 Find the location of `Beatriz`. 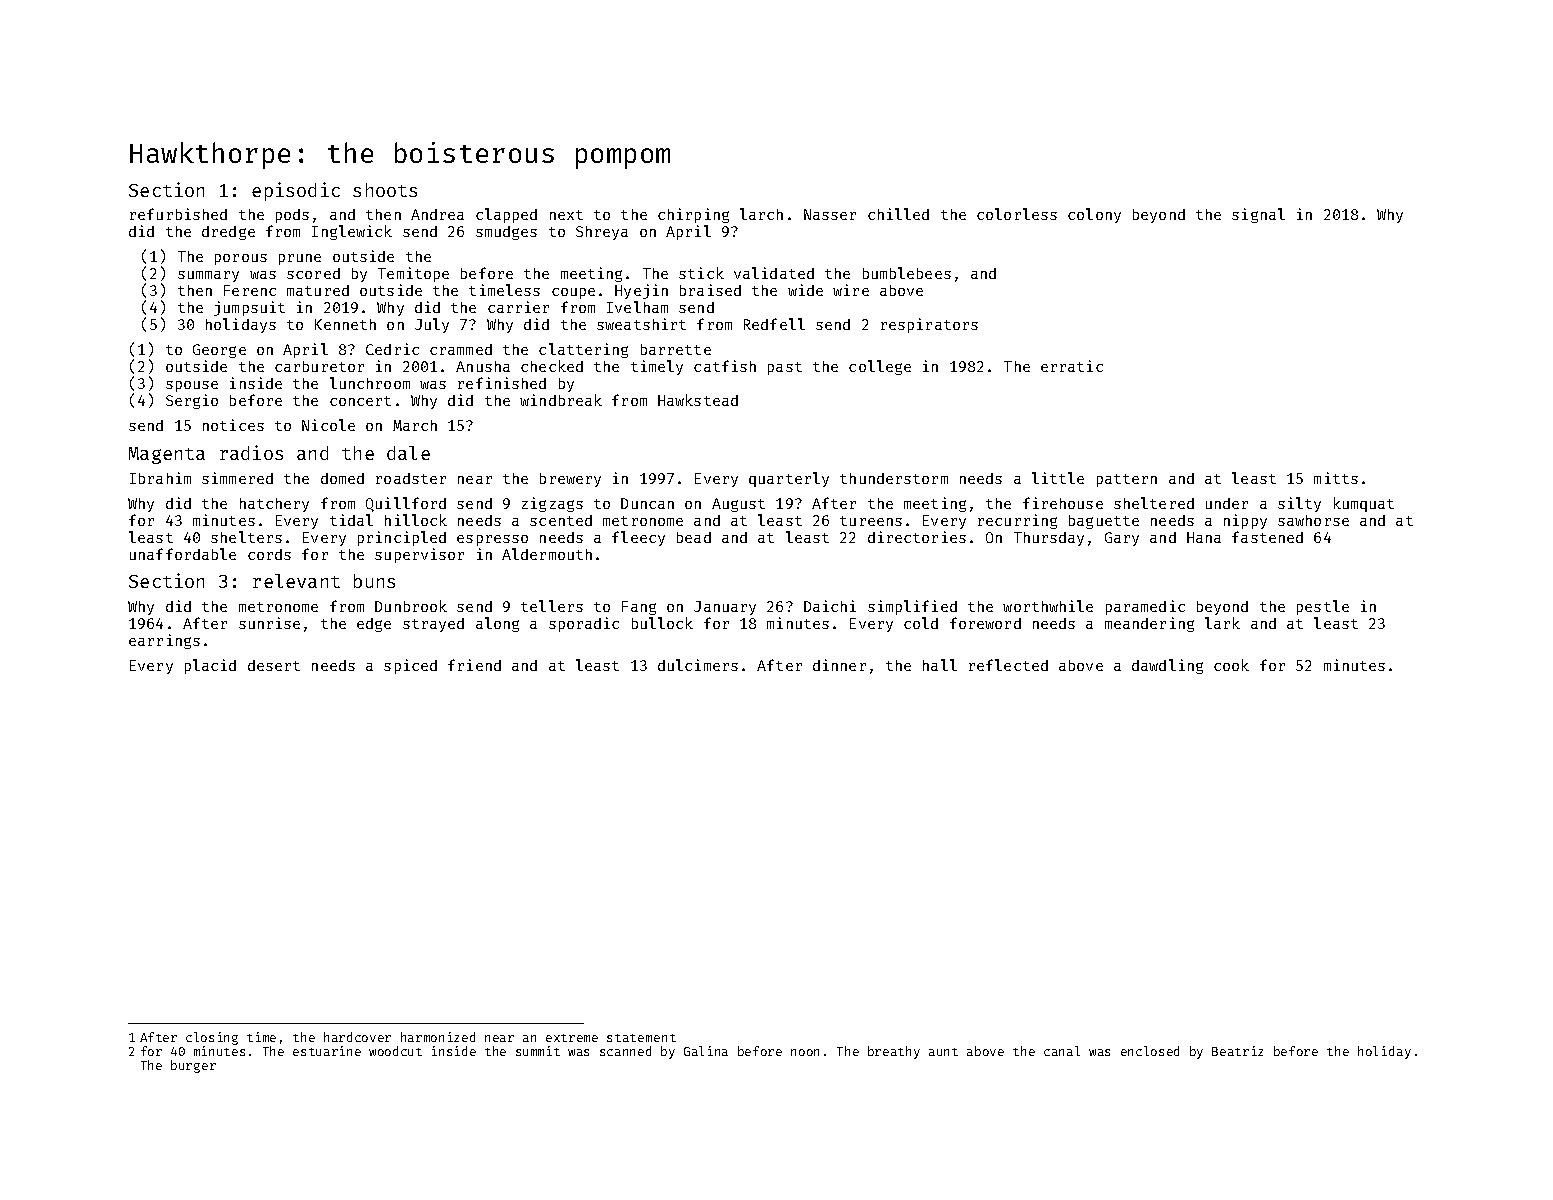

Beatriz is located at coordinates (1237, 1051).
